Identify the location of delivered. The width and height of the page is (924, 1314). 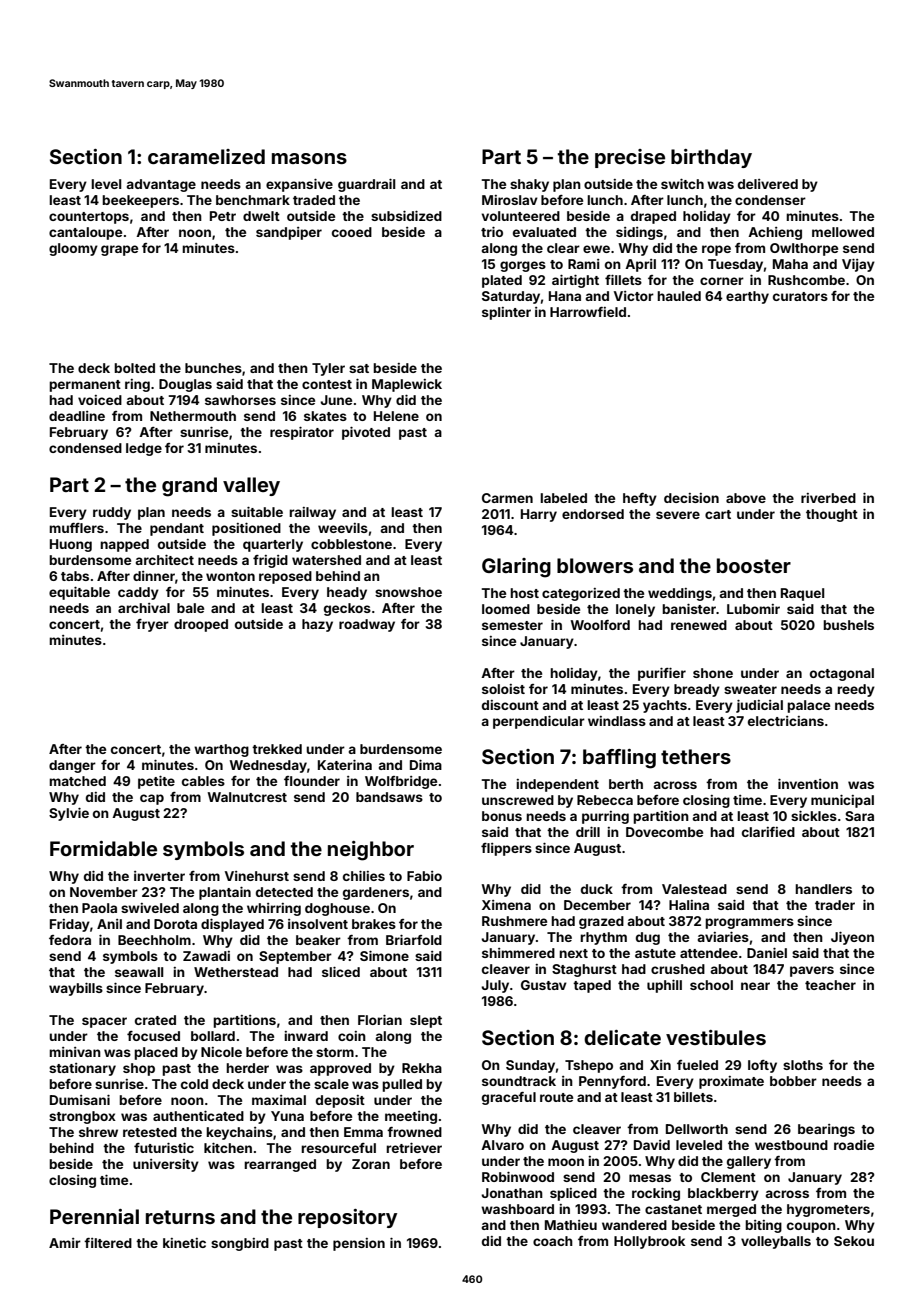
(768, 184).
